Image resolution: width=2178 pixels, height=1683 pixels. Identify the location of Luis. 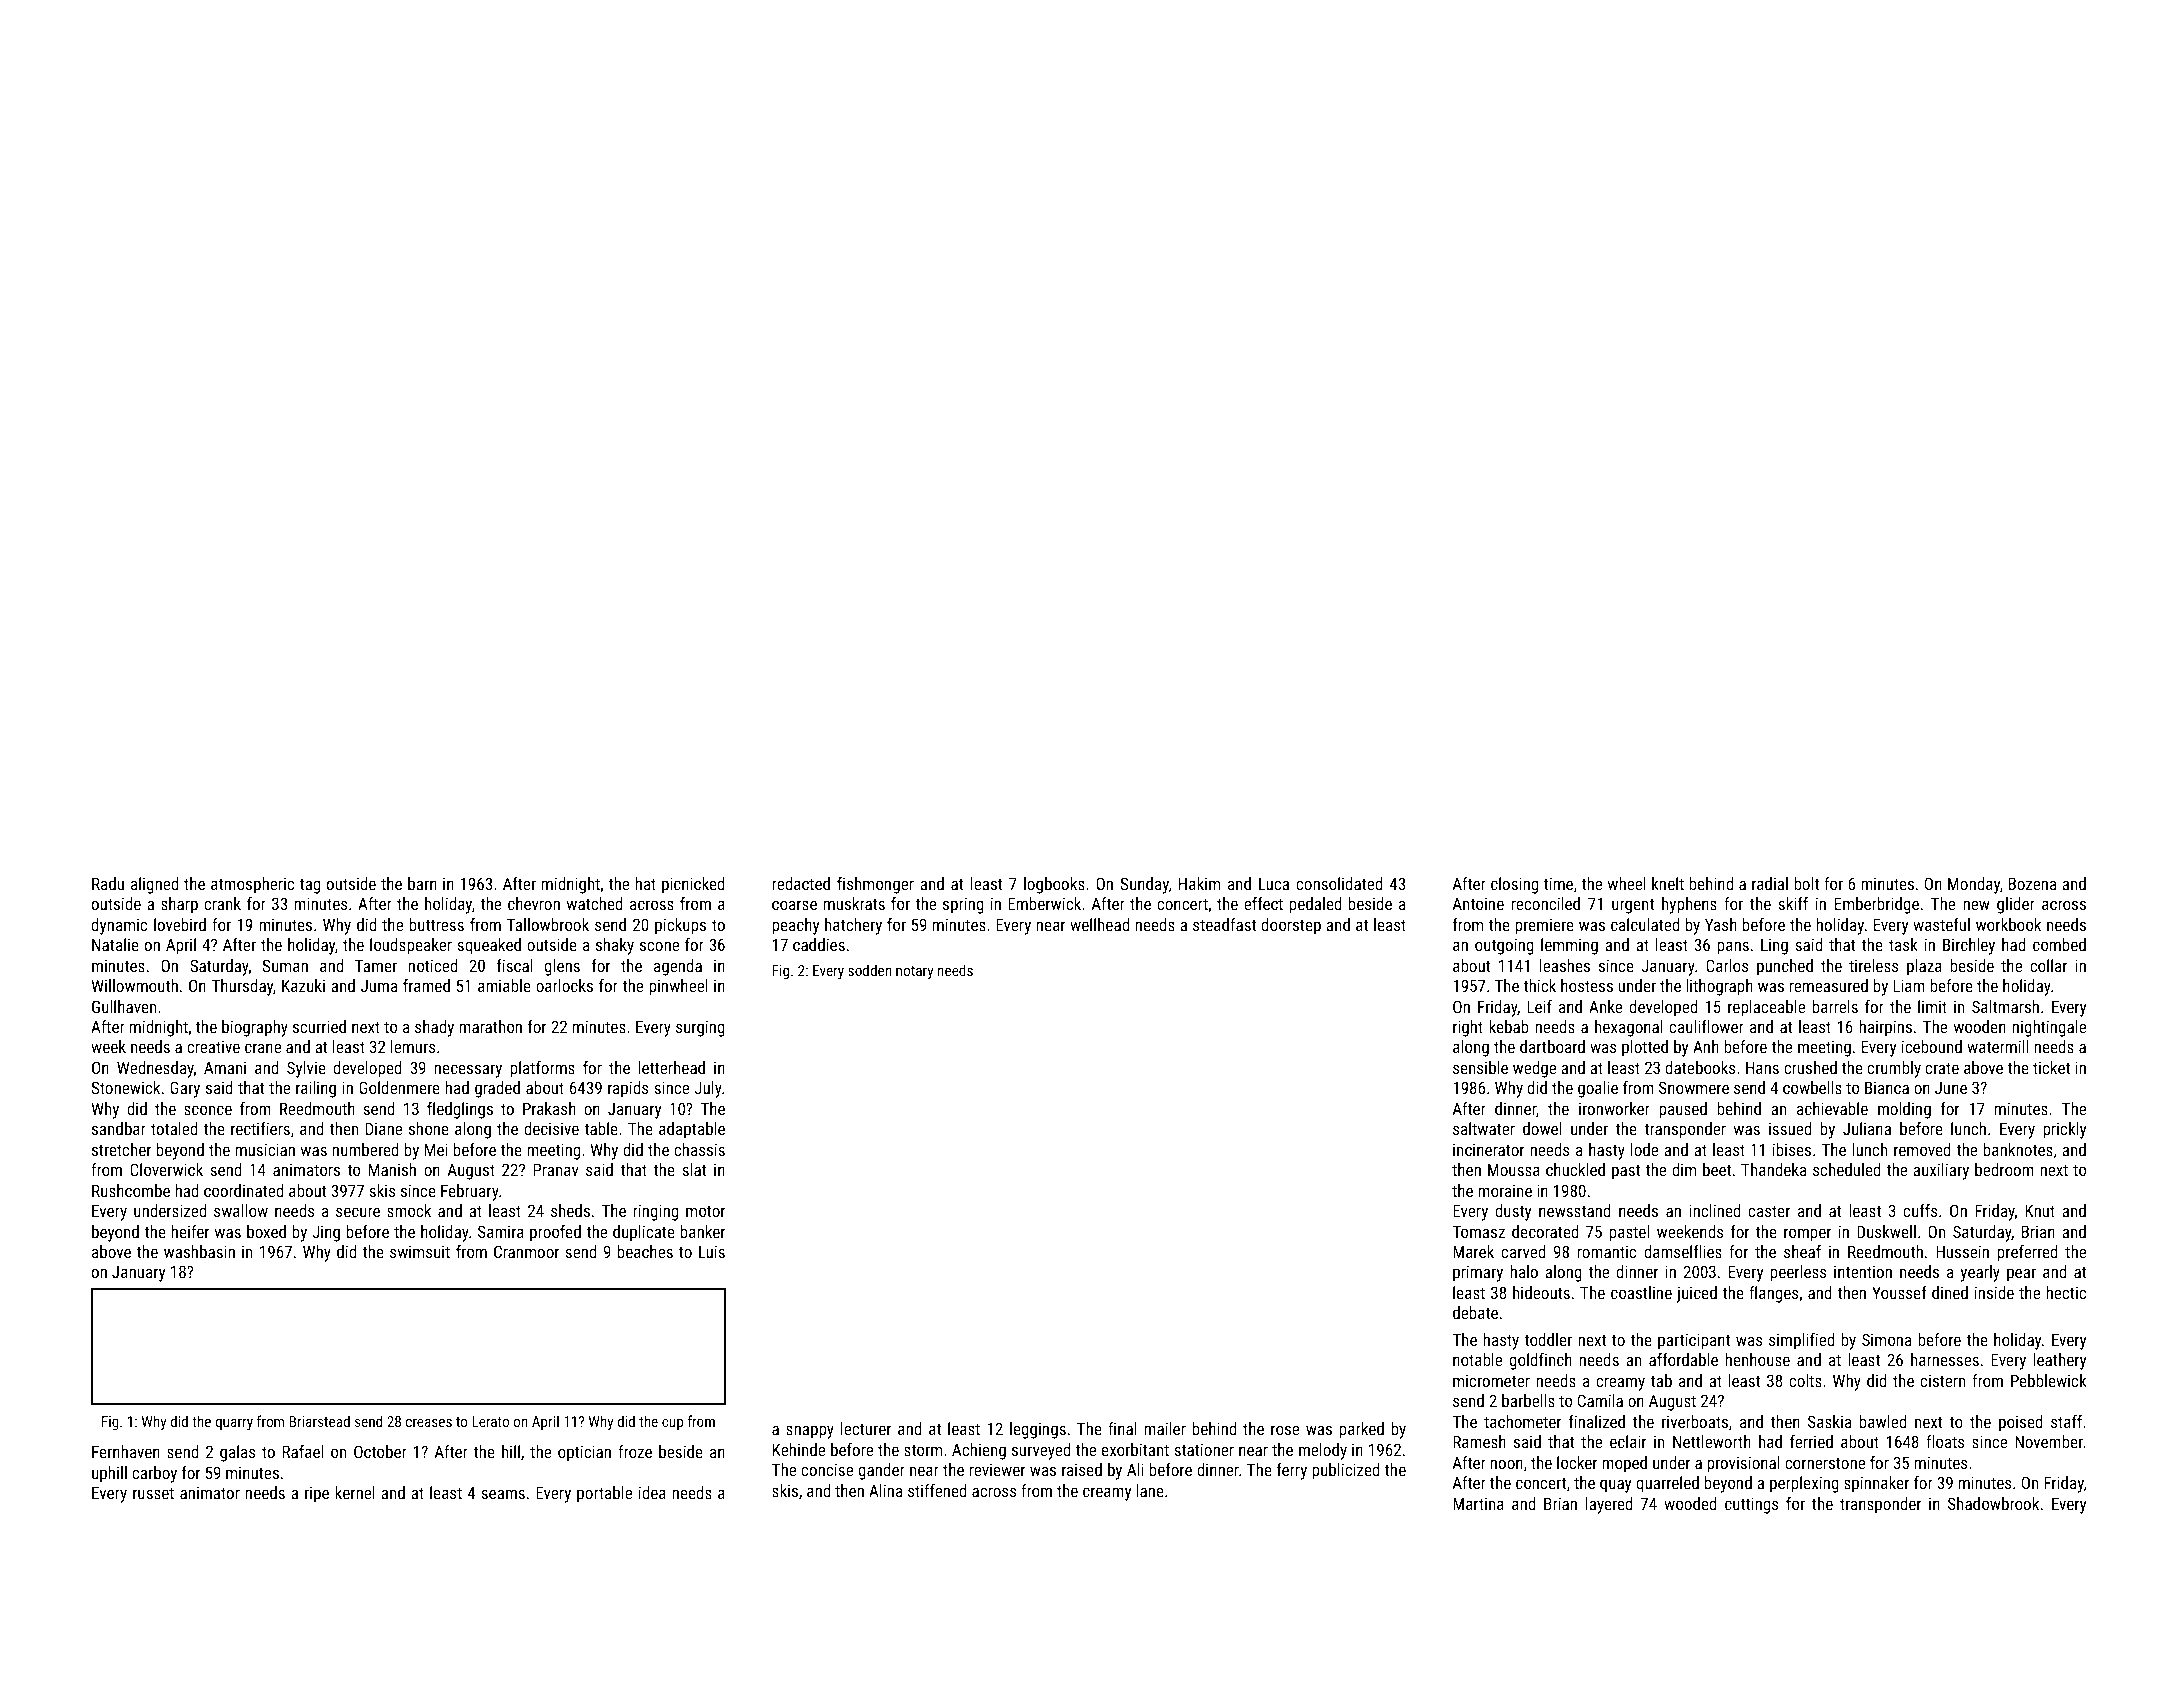
(712, 1251).
